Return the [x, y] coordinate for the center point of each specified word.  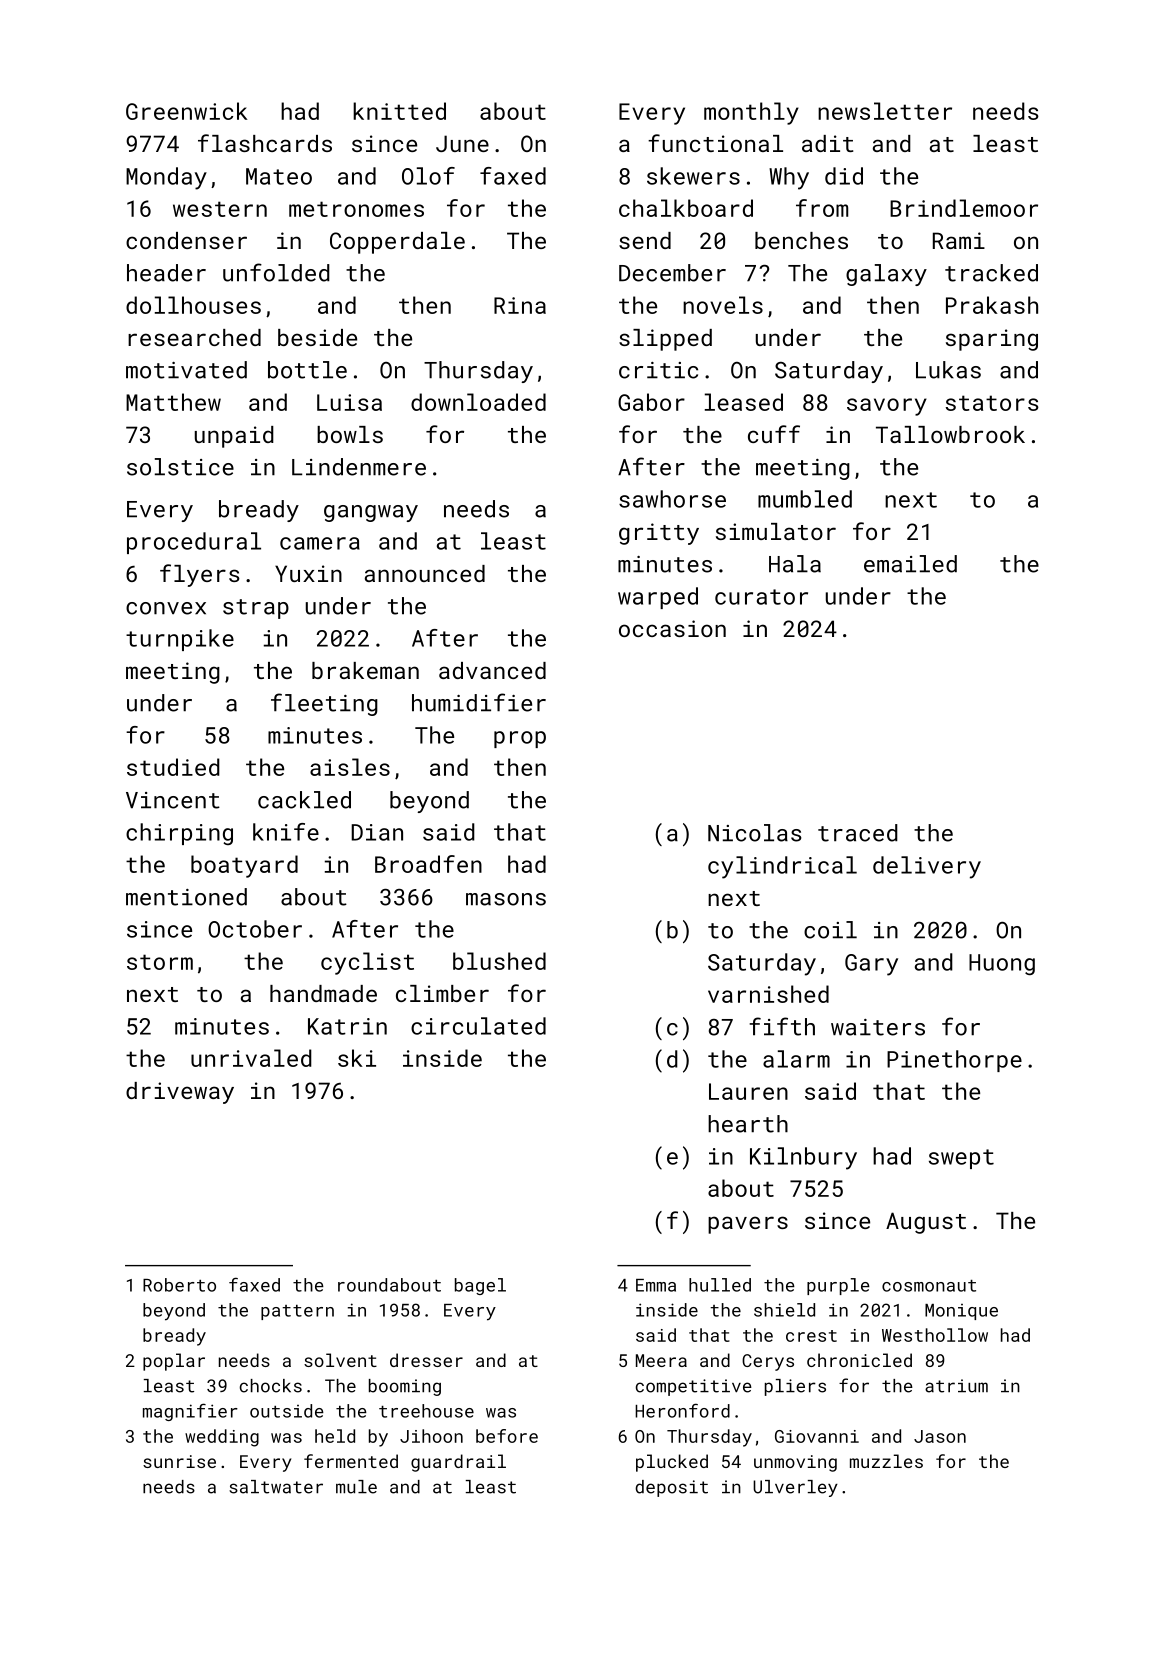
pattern [297, 1312]
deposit [671, 1488]
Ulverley [795, 1488]
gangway [371, 513]
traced [858, 833]
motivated [186, 370]
